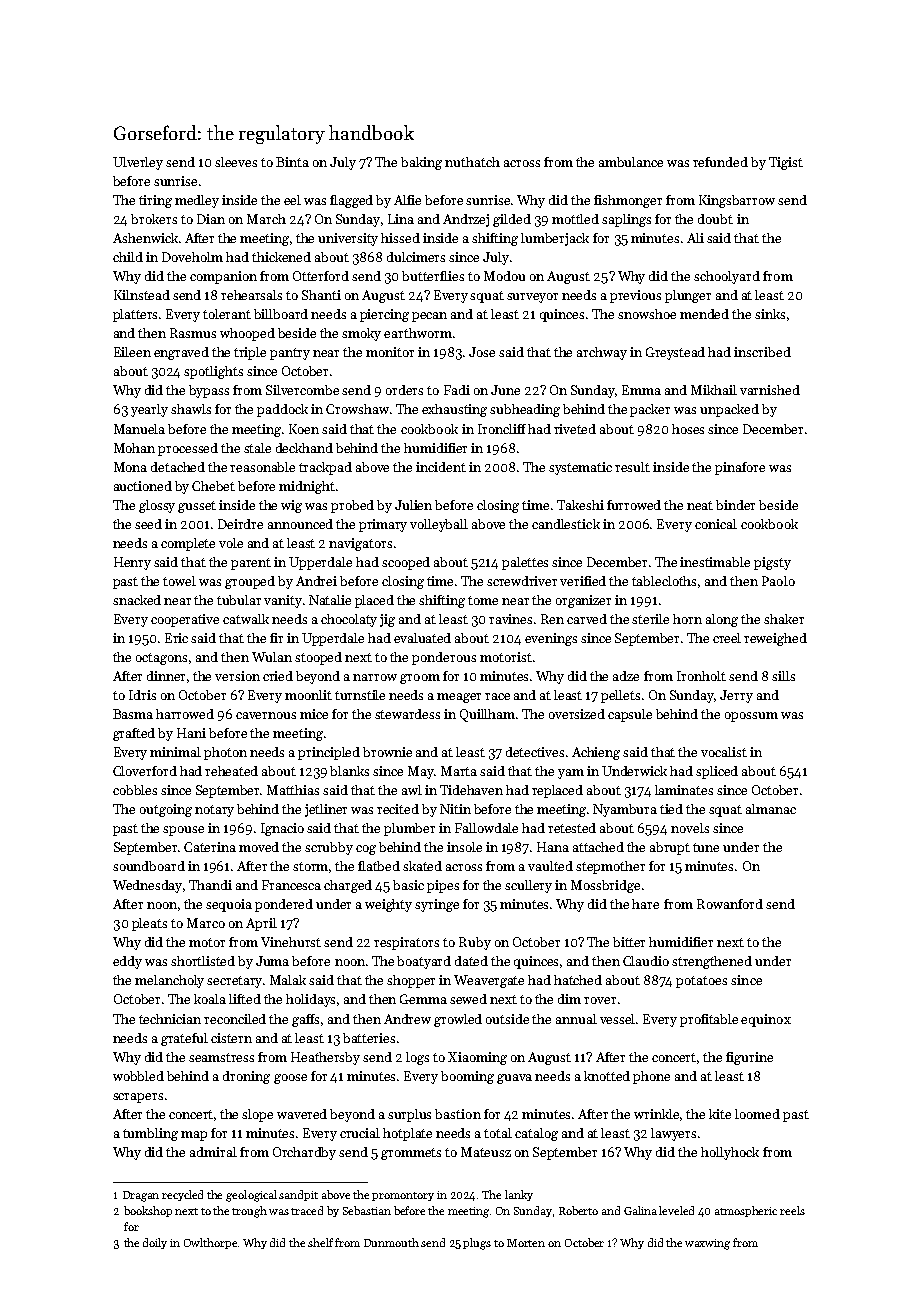  Describe the element at coordinates (631, 162) in the image. I see `ambulance` at that location.
